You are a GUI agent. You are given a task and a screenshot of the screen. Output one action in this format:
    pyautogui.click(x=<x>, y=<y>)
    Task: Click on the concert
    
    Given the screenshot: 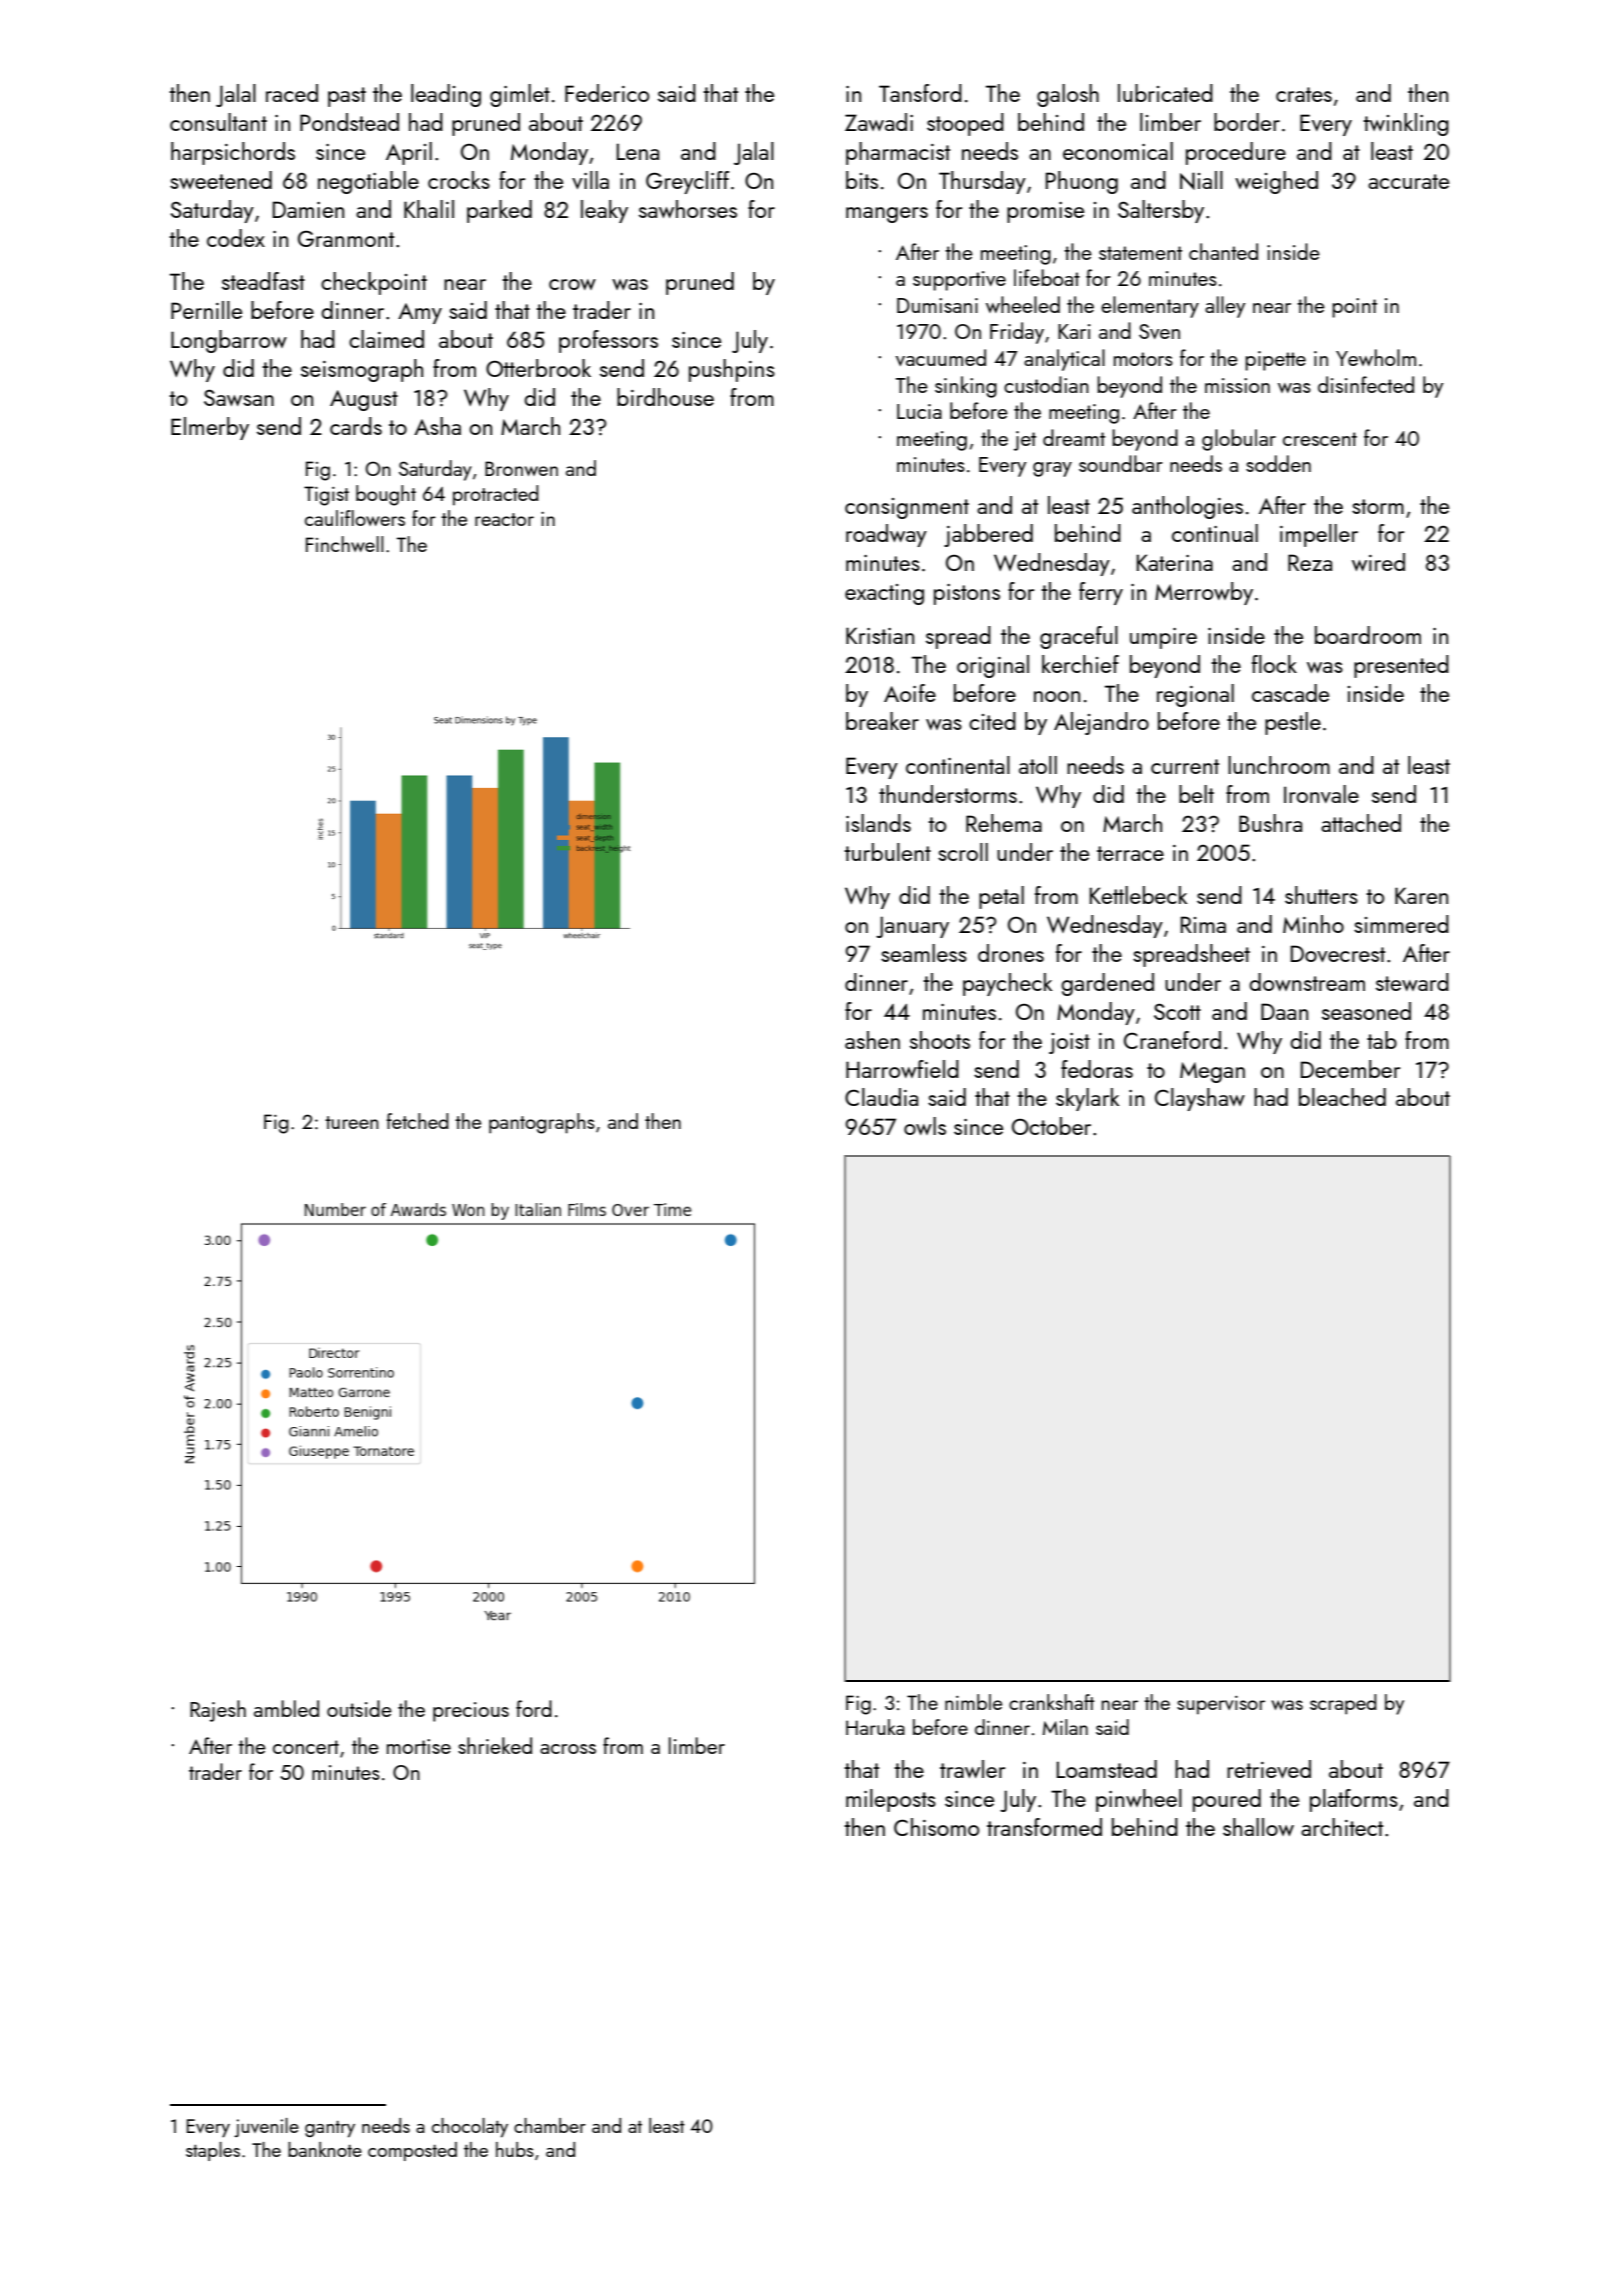 What is the action you would take?
    pyautogui.click(x=306, y=1747)
